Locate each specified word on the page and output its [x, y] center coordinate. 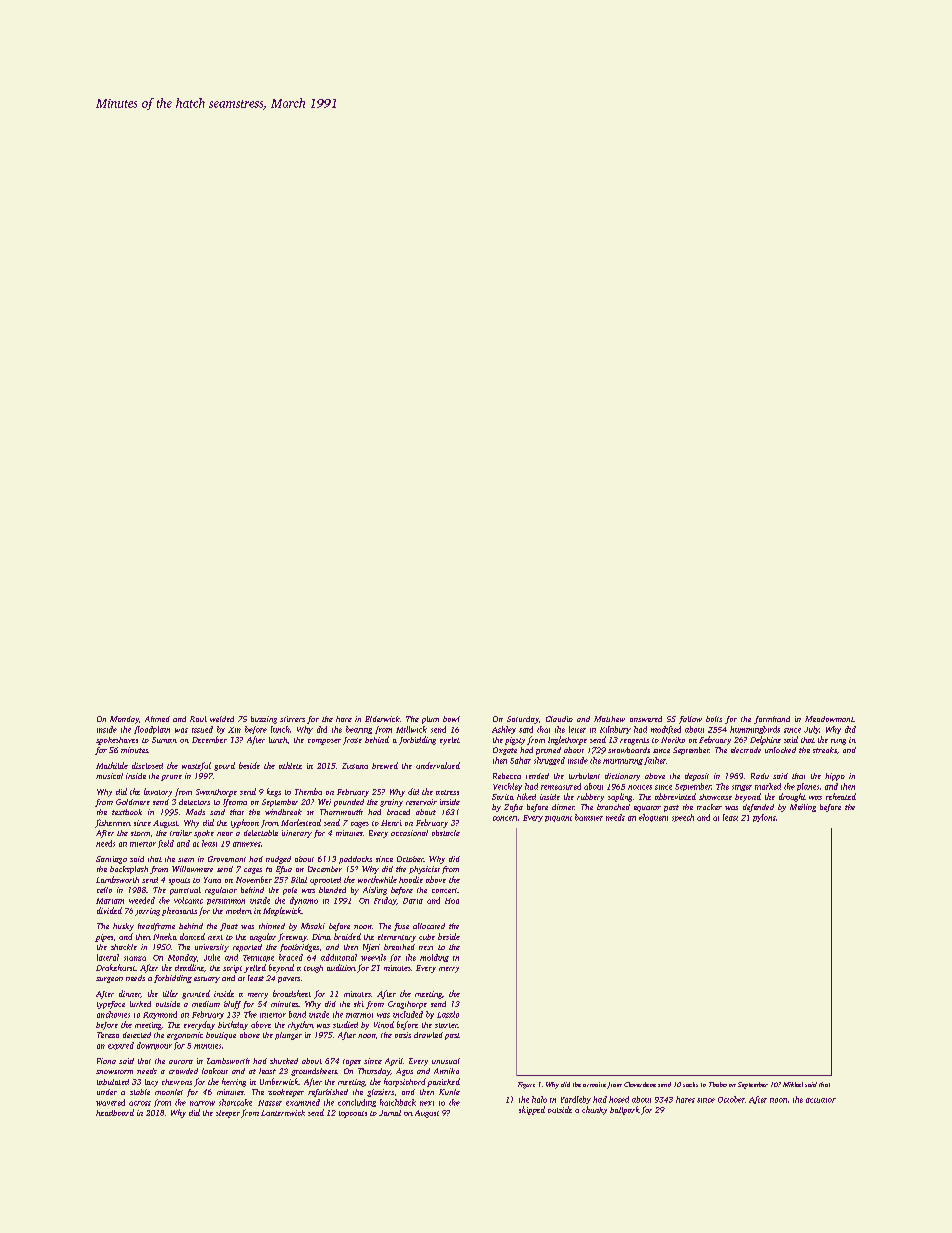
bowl [451, 719]
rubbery [590, 797]
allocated [429, 926]
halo [539, 1099]
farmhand [772, 720]
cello [104, 890]
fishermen [113, 823]
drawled [428, 1035]
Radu [760, 776]
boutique [221, 1036]
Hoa [452, 901]
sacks [690, 1084]
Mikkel [793, 1084]
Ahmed [157, 719]
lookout [215, 1071]
